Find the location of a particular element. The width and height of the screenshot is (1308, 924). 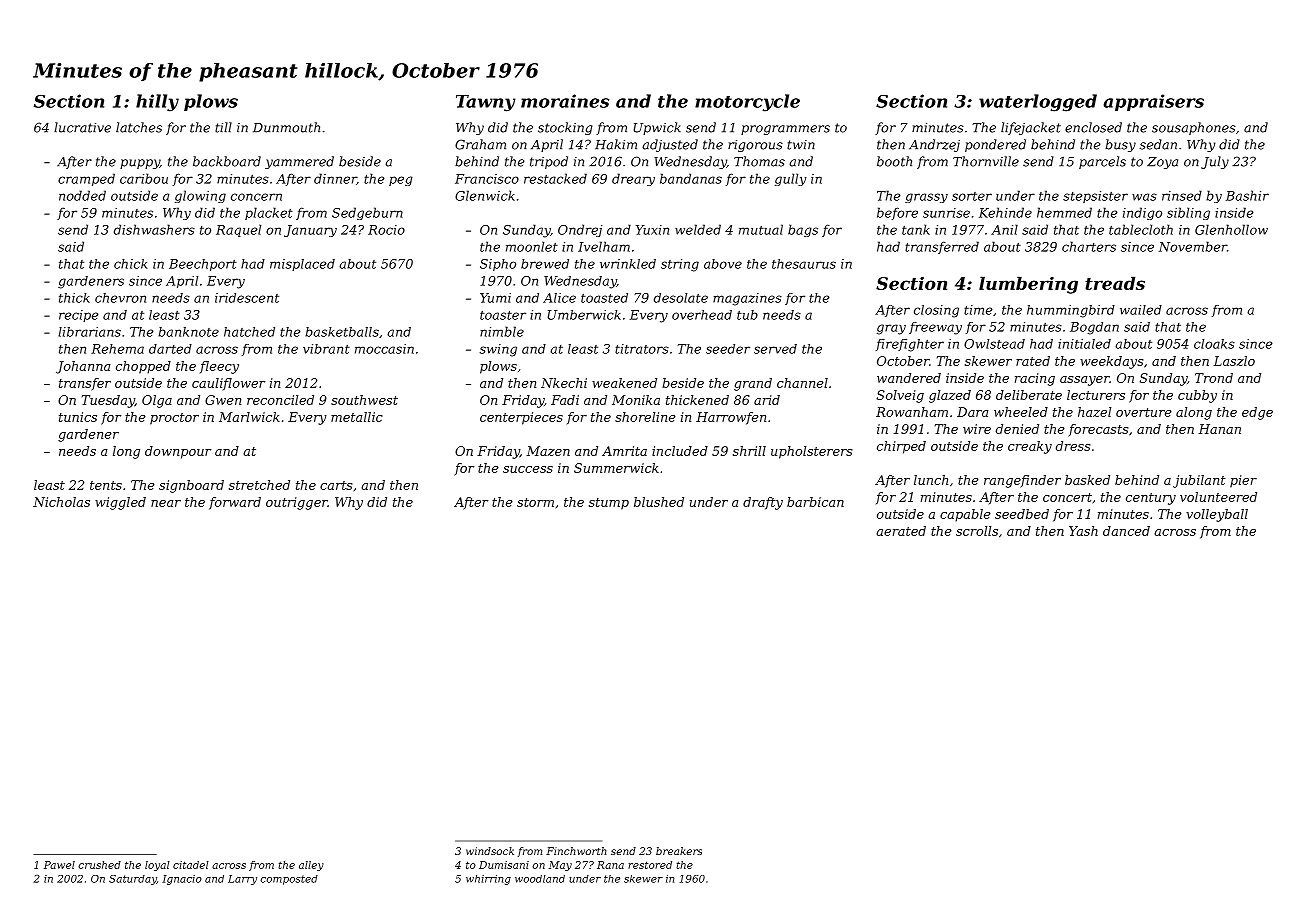

alley is located at coordinates (311, 866).
